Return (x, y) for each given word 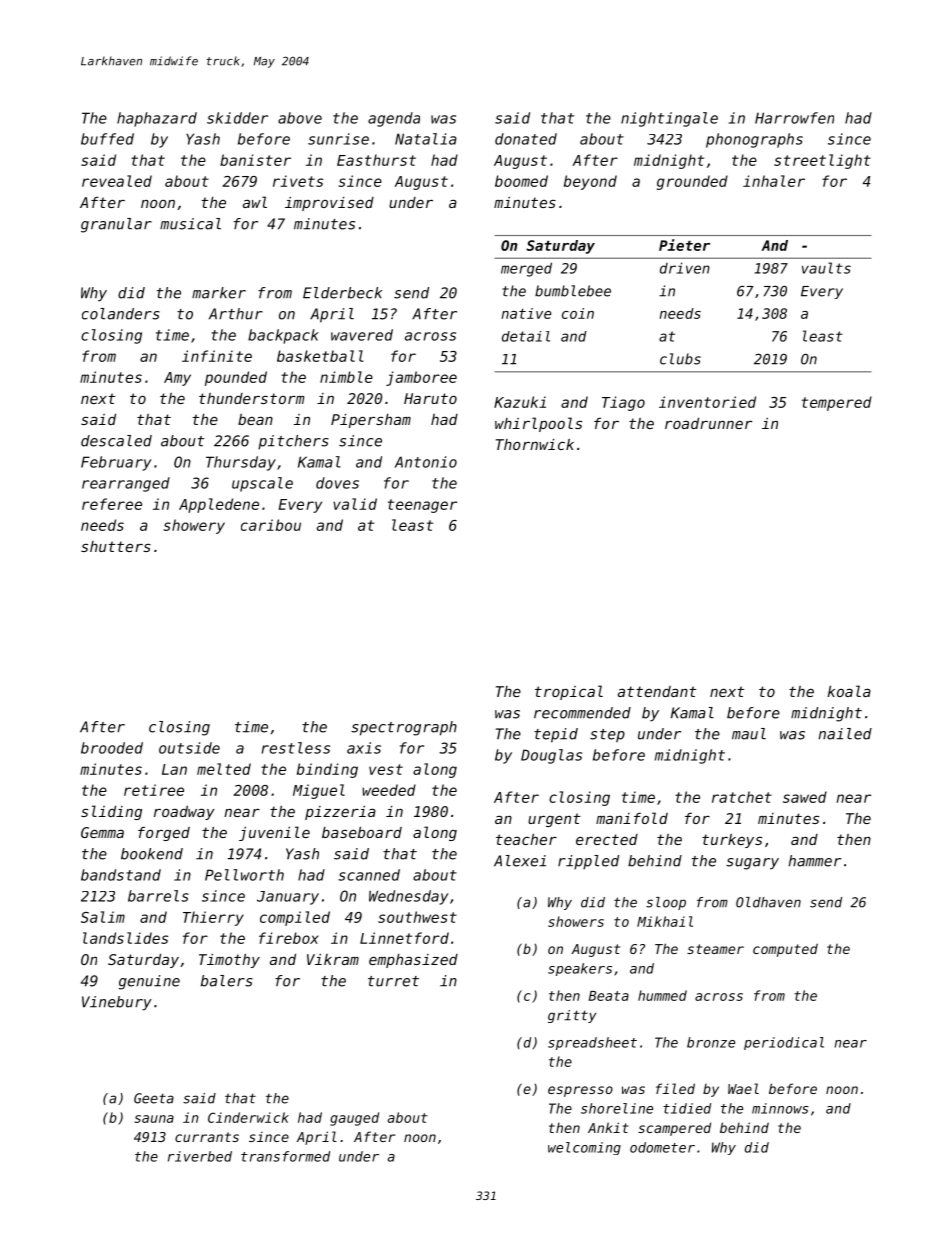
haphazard (157, 119)
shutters (116, 546)
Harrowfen (794, 118)
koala (849, 691)
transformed (285, 1156)
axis (364, 748)
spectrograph (404, 728)
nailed (845, 734)
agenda (394, 119)
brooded (112, 748)
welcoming (584, 1148)
